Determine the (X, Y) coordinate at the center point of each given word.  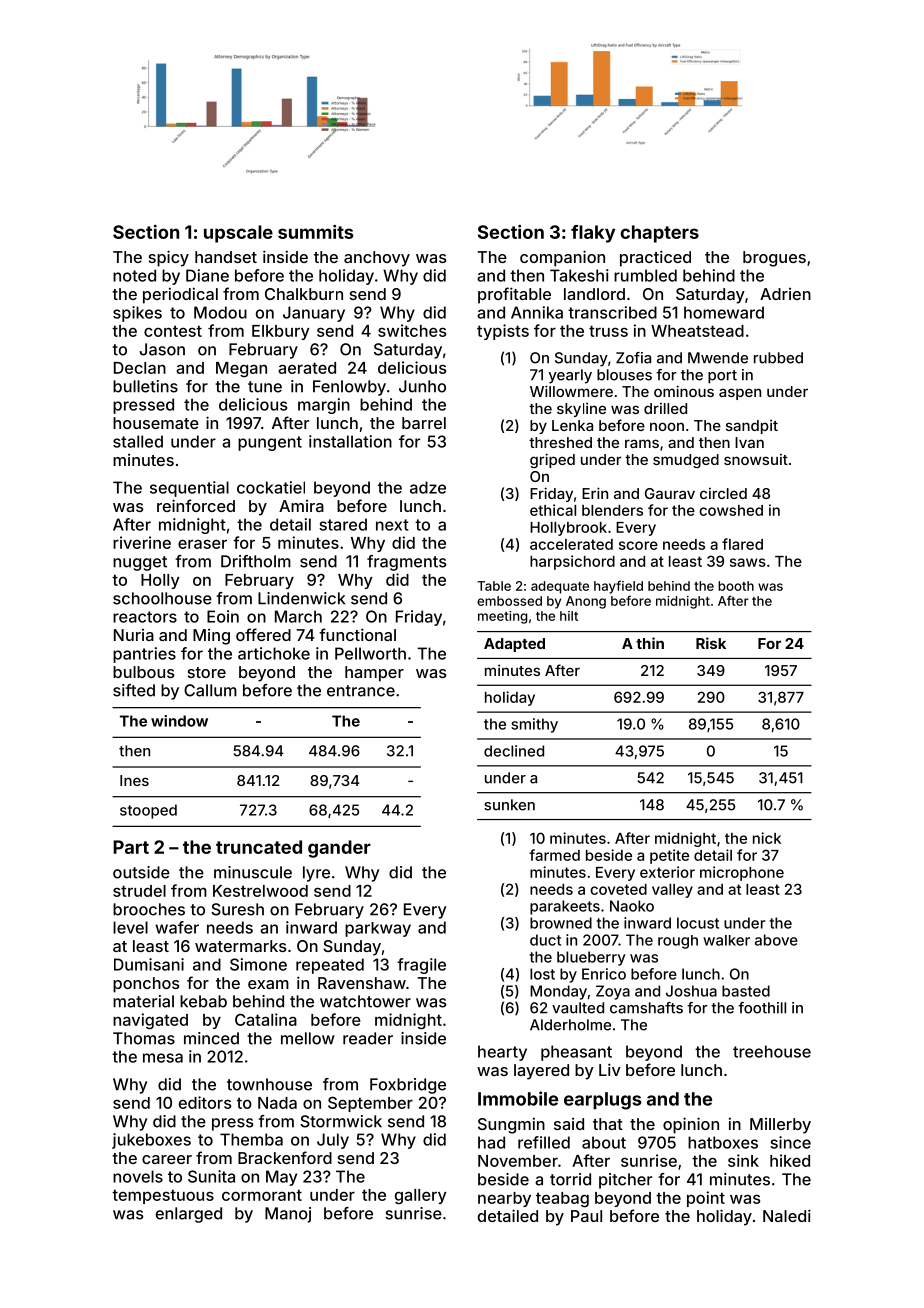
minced (211, 1038)
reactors (145, 617)
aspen (740, 394)
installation (350, 441)
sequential (189, 489)
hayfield (618, 587)
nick (767, 838)
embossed (509, 601)
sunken (509, 805)
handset (226, 257)
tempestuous (163, 1196)
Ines (134, 780)
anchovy (377, 259)
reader (368, 1038)
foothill (762, 1008)
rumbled (645, 275)
